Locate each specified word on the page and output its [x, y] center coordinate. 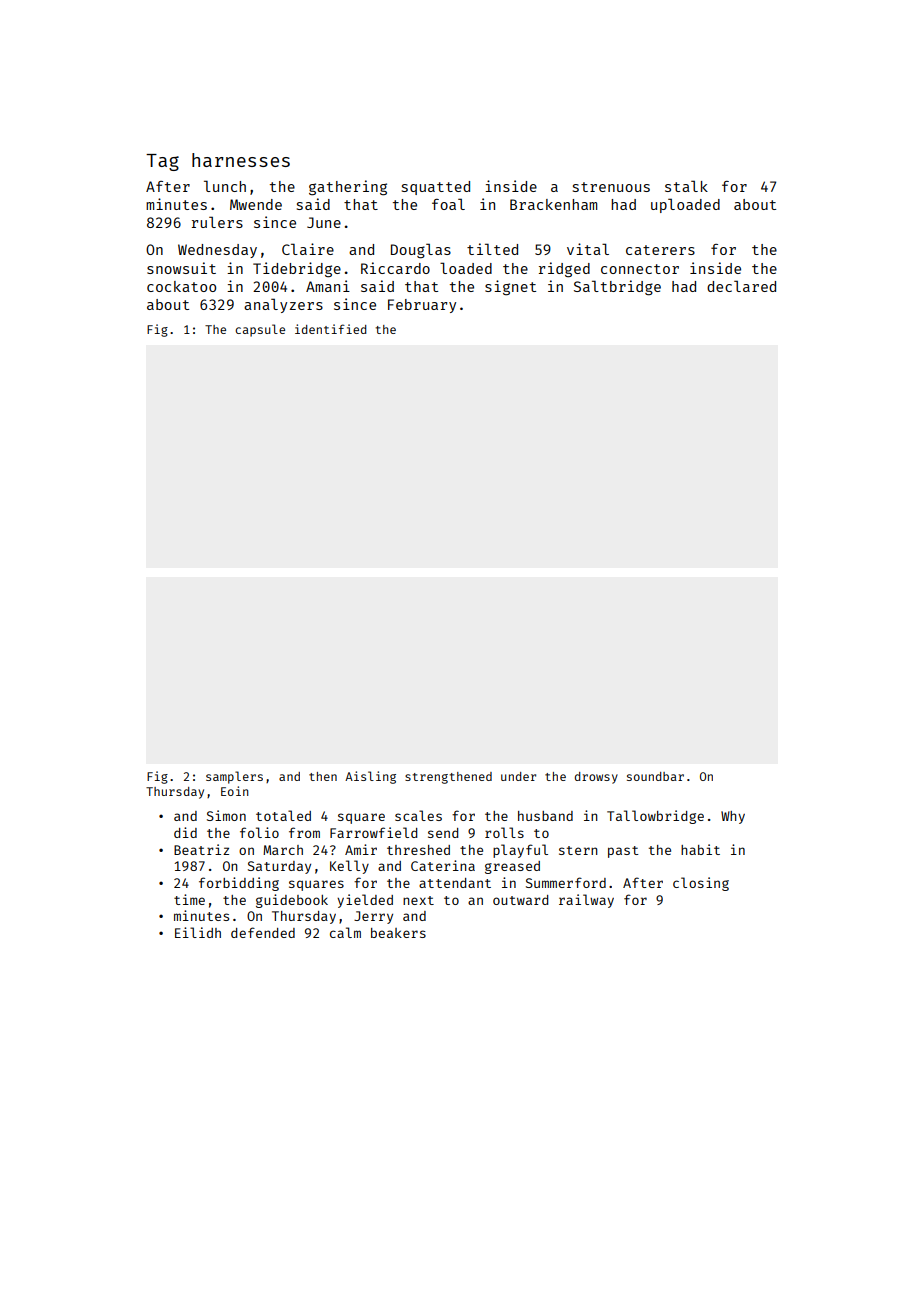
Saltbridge [617, 288]
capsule [260, 330]
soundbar [655, 776]
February [422, 306]
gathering [348, 188]
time [189, 899]
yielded [365, 901]
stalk [686, 186]
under [518, 776]
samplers [234, 777]
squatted [436, 188]
